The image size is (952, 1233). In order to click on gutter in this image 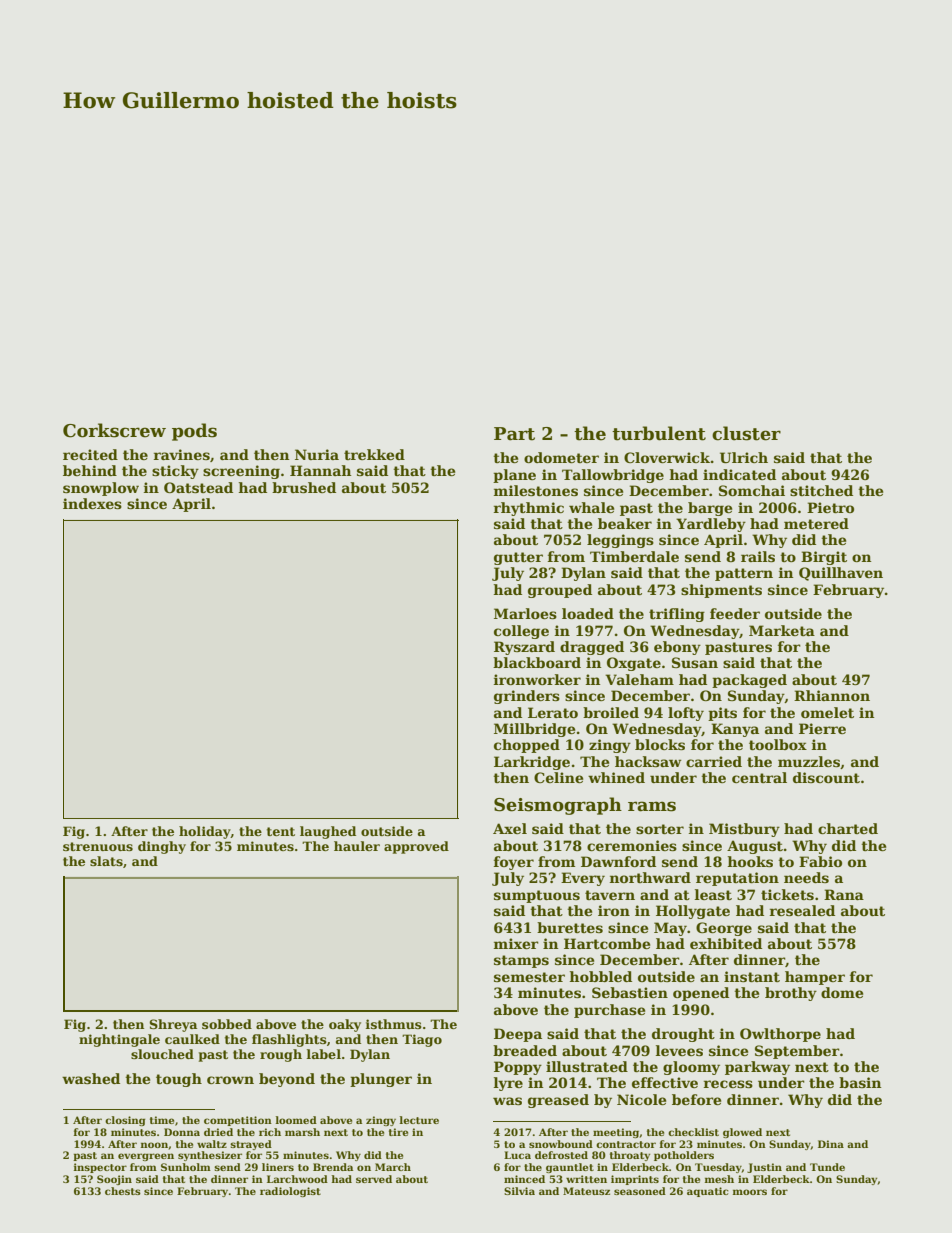, I will do `click(518, 558)`.
